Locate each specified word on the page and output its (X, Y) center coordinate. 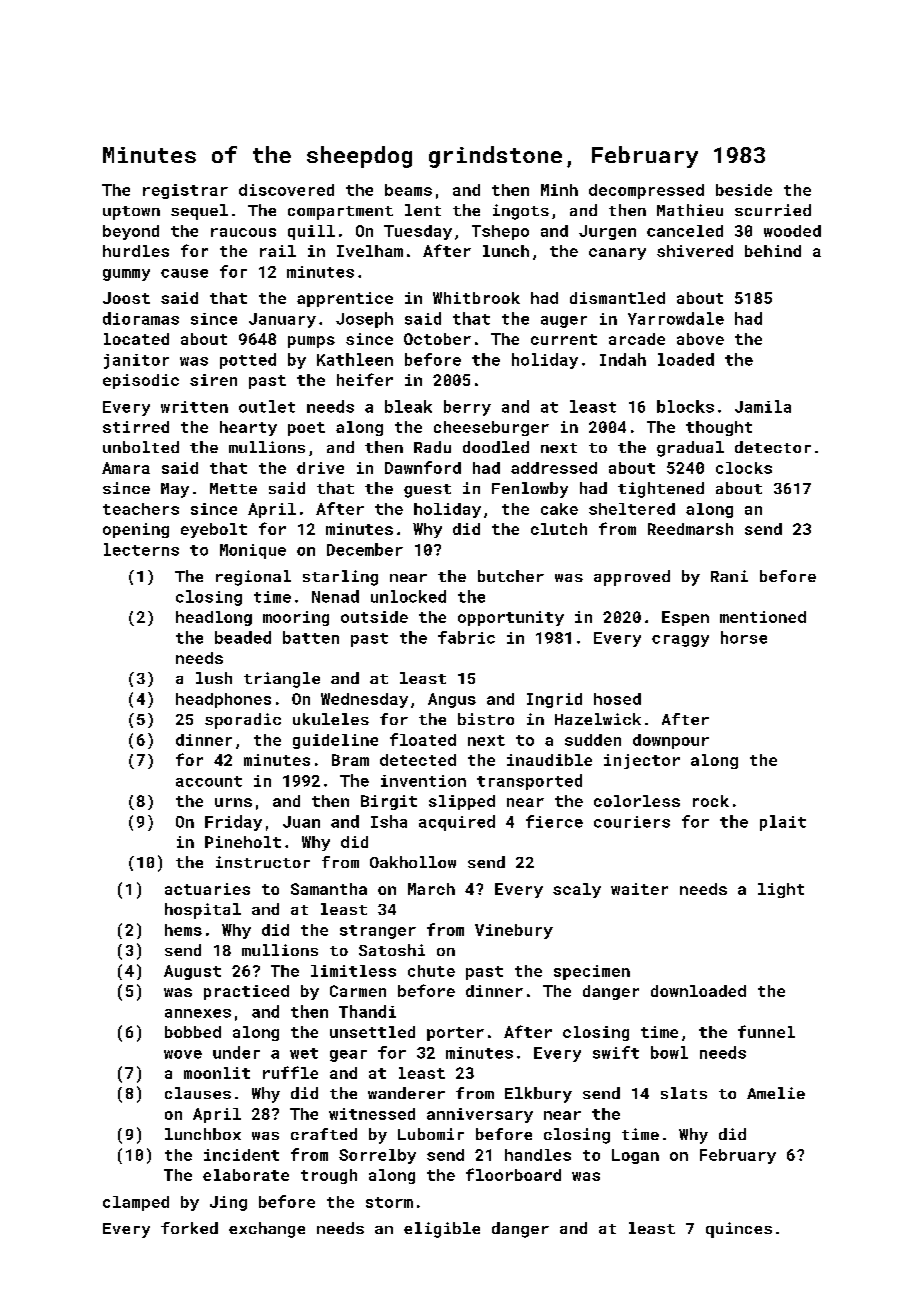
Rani (729, 576)
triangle (282, 680)
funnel (766, 1031)
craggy (680, 641)
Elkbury (538, 1095)
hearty (248, 428)
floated (423, 739)
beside (744, 190)
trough (329, 1176)
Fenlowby (530, 490)
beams (408, 190)
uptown (131, 213)
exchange (267, 1230)
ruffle (290, 1072)
